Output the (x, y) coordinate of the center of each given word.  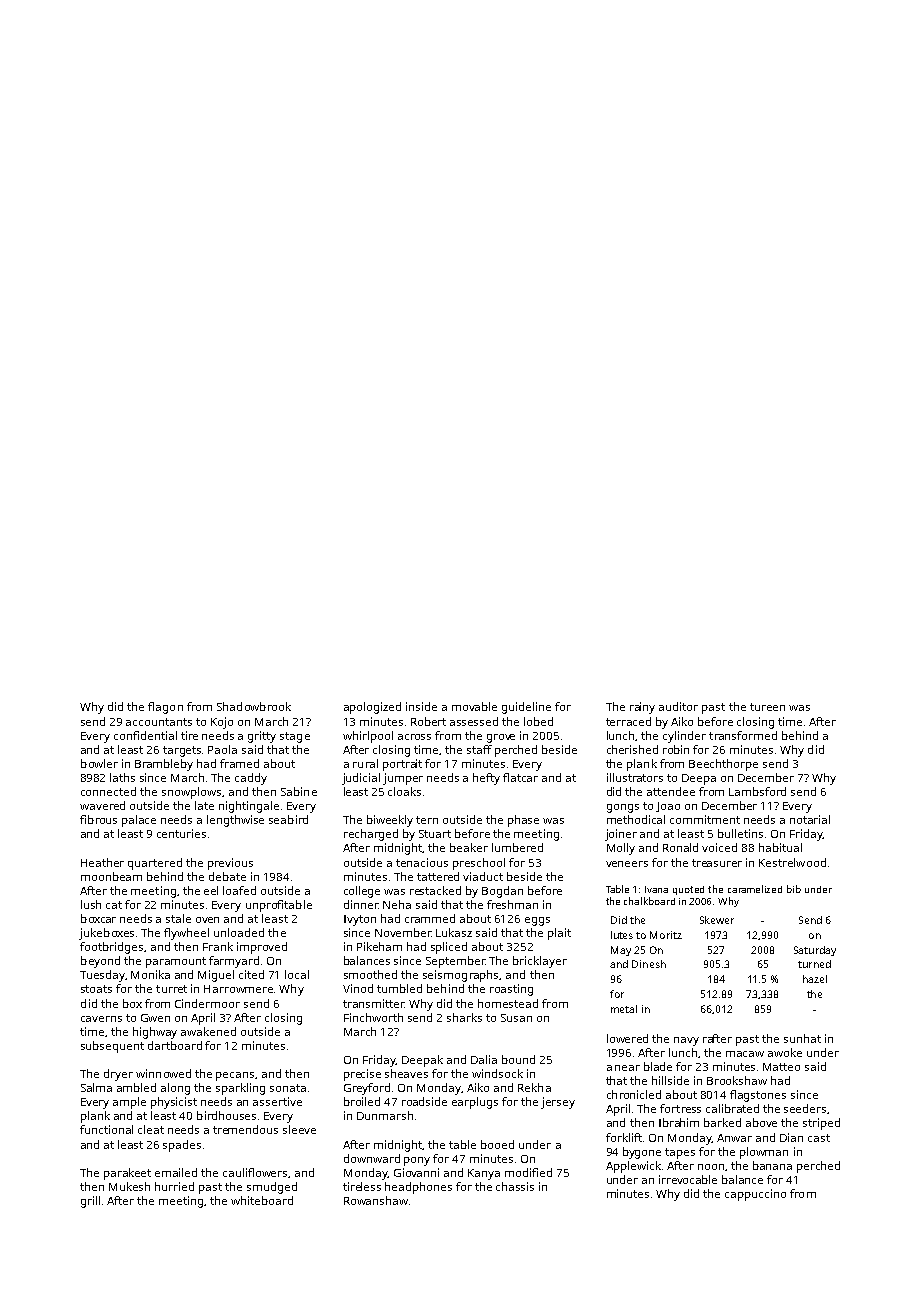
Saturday (815, 951)
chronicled (634, 1094)
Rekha (534, 1087)
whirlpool (368, 737)
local (297, 974)
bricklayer (540, 962)
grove (501, 738)
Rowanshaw (376, 1200)
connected (108, 791)
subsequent (112, 1047)
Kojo (222, 723)
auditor (678, 706)
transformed (743, 735)
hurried (174, 1186)
